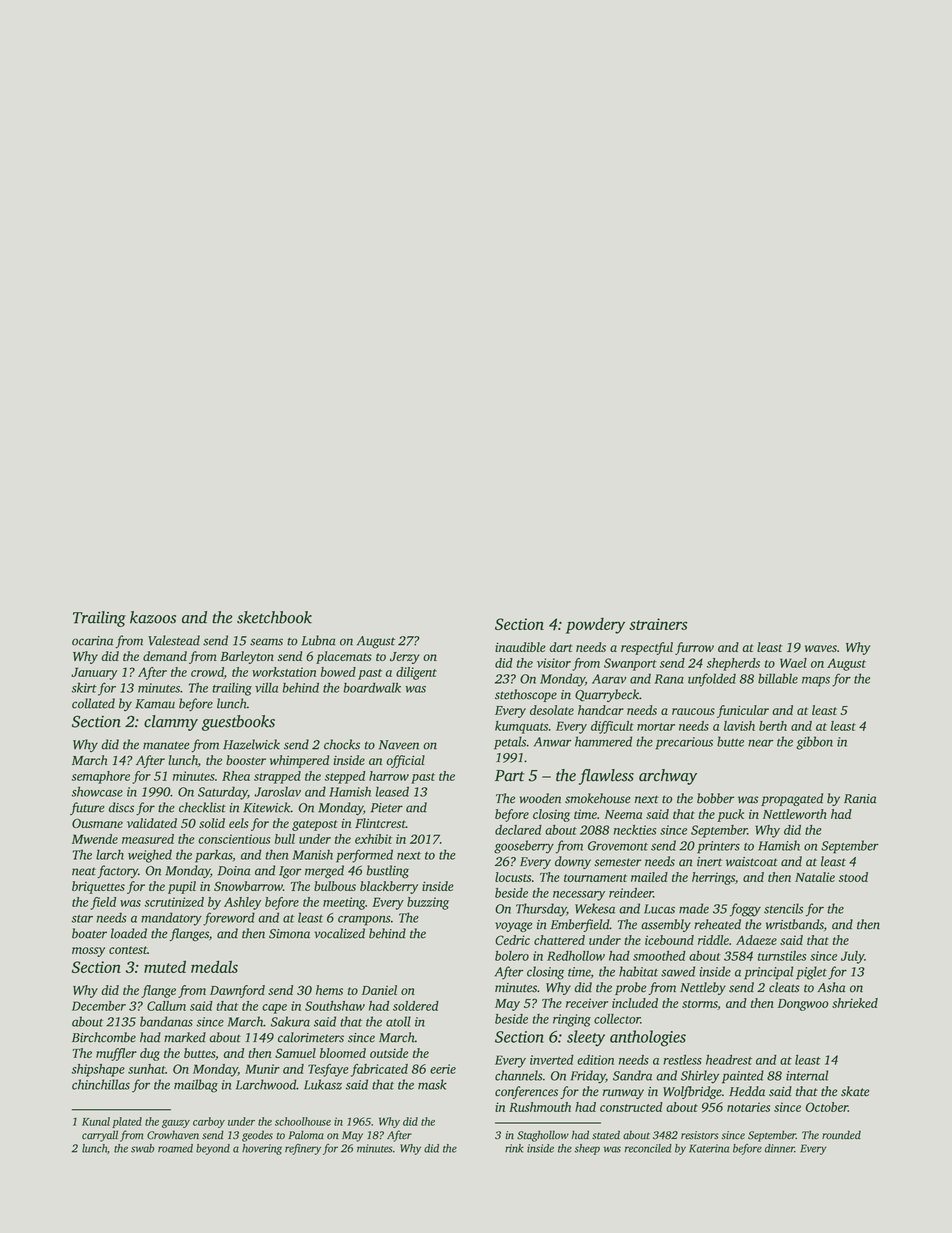 The height and width of the screenshot is (1233, 952). I want to click on Flintcrest, so click(380, 823).
